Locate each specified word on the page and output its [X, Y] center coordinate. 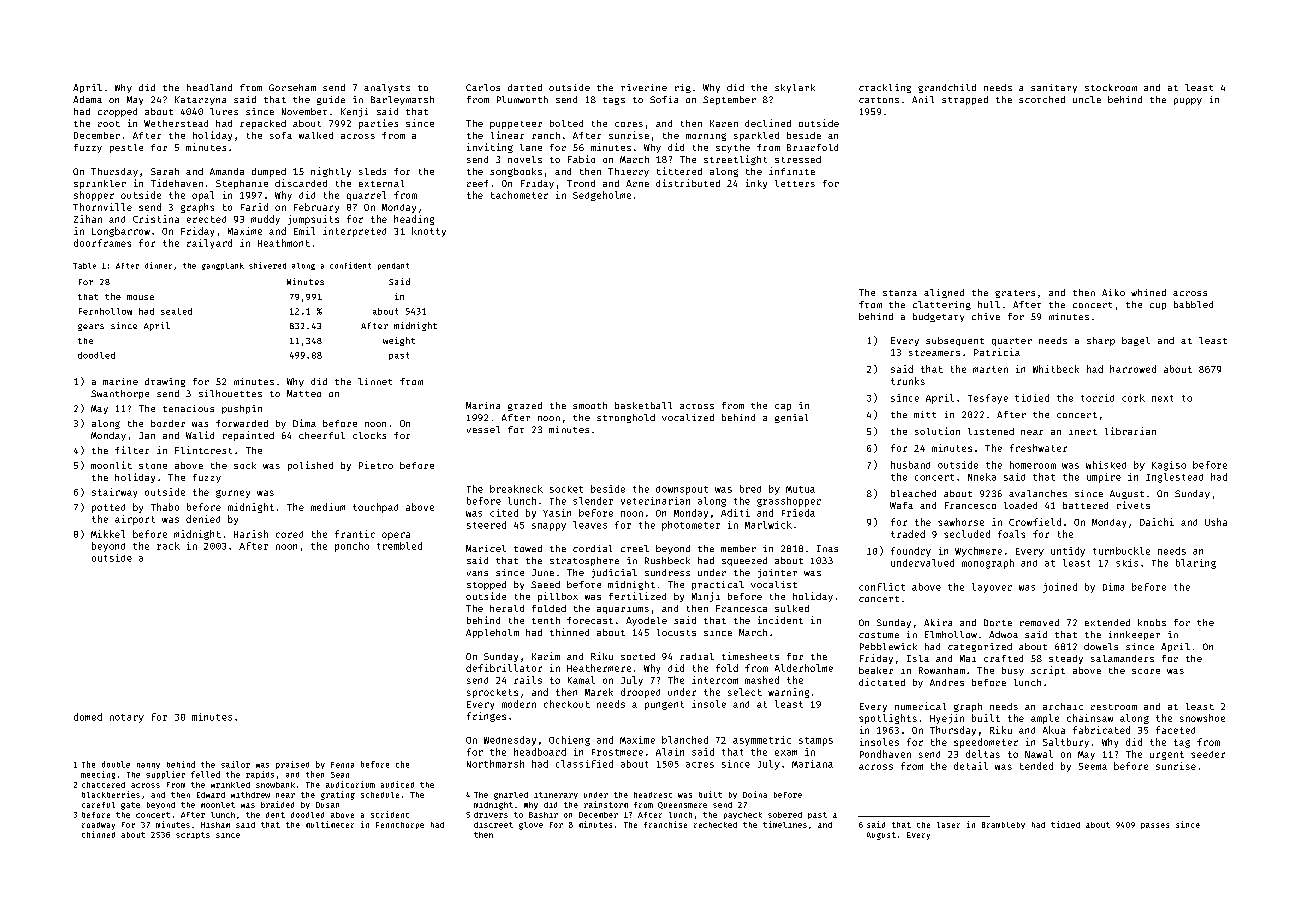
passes [1155, 826]
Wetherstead [176, 123]
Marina [483, 405]
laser [948, 825]
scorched [1042, 99]
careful [98, 805]
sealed [176, 311]
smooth [590, 405]
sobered [785, 815]
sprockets [492, 693]
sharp [1101, 341]
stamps [816, 741]
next [1162, 398]
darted [525, 87]
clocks [369, 435]
